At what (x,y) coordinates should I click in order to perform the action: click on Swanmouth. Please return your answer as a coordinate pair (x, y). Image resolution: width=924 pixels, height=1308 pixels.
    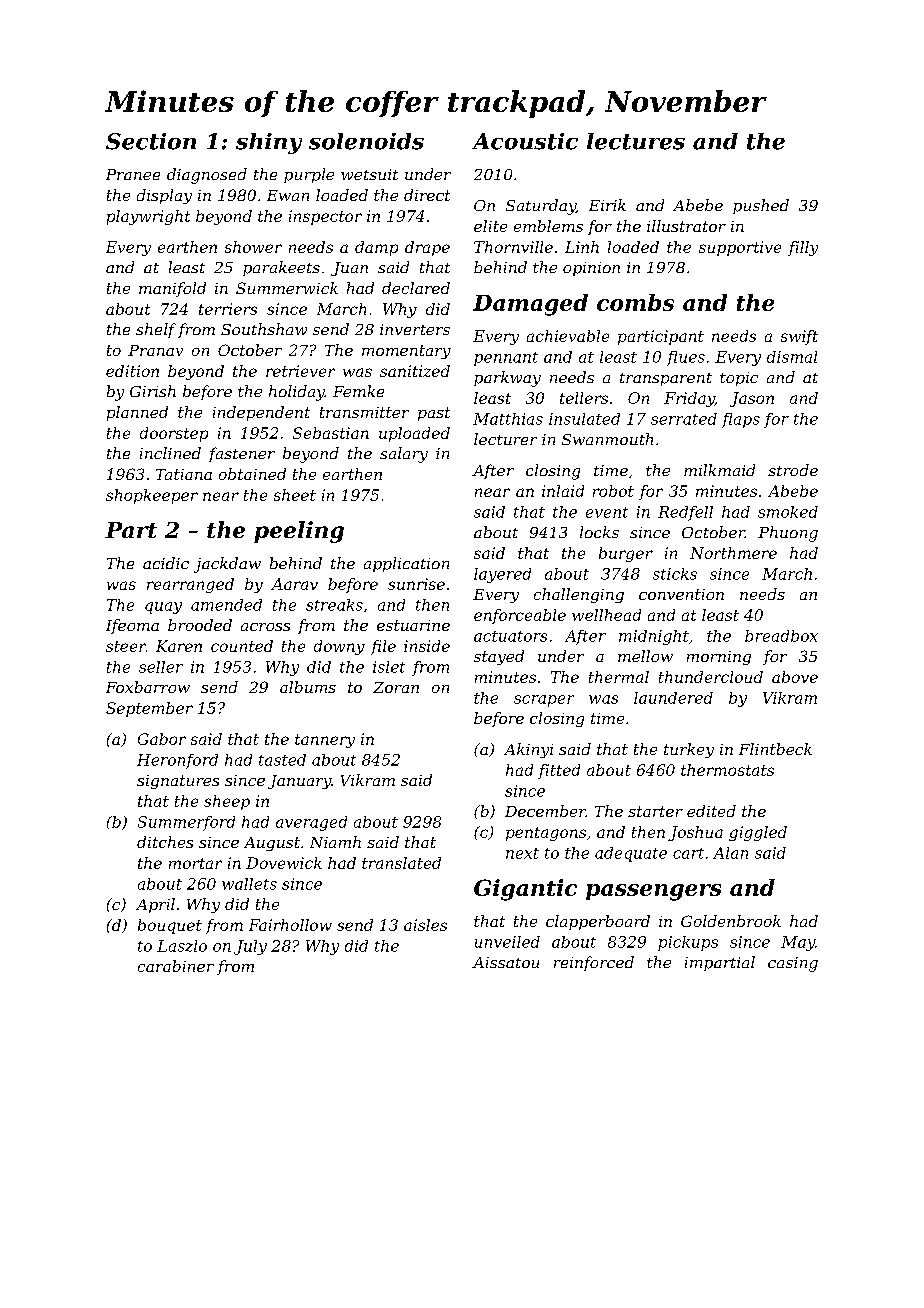
    Looking at the image, I should click on (607, 439).
